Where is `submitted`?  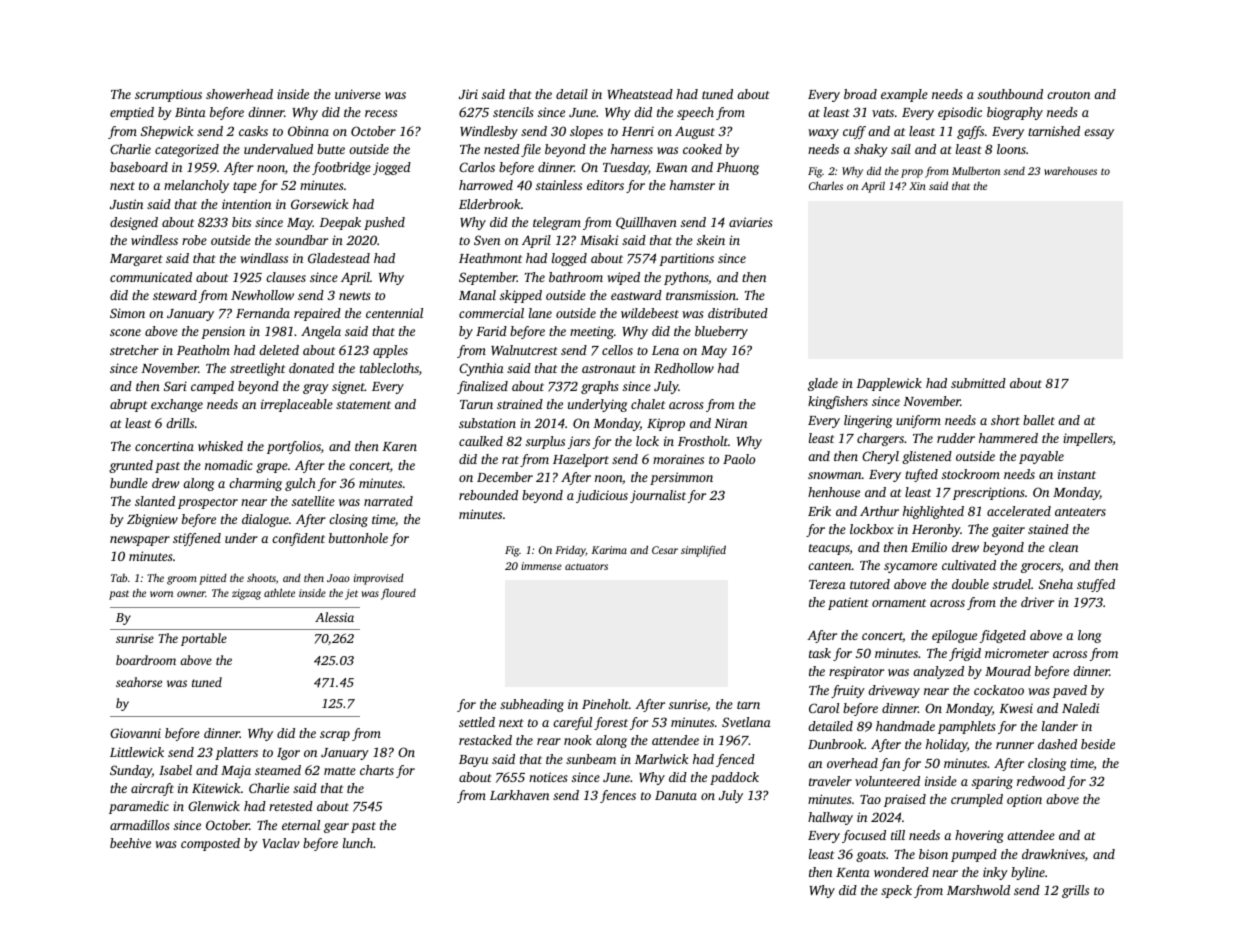 submitted is located at coordinates (978, 383).
